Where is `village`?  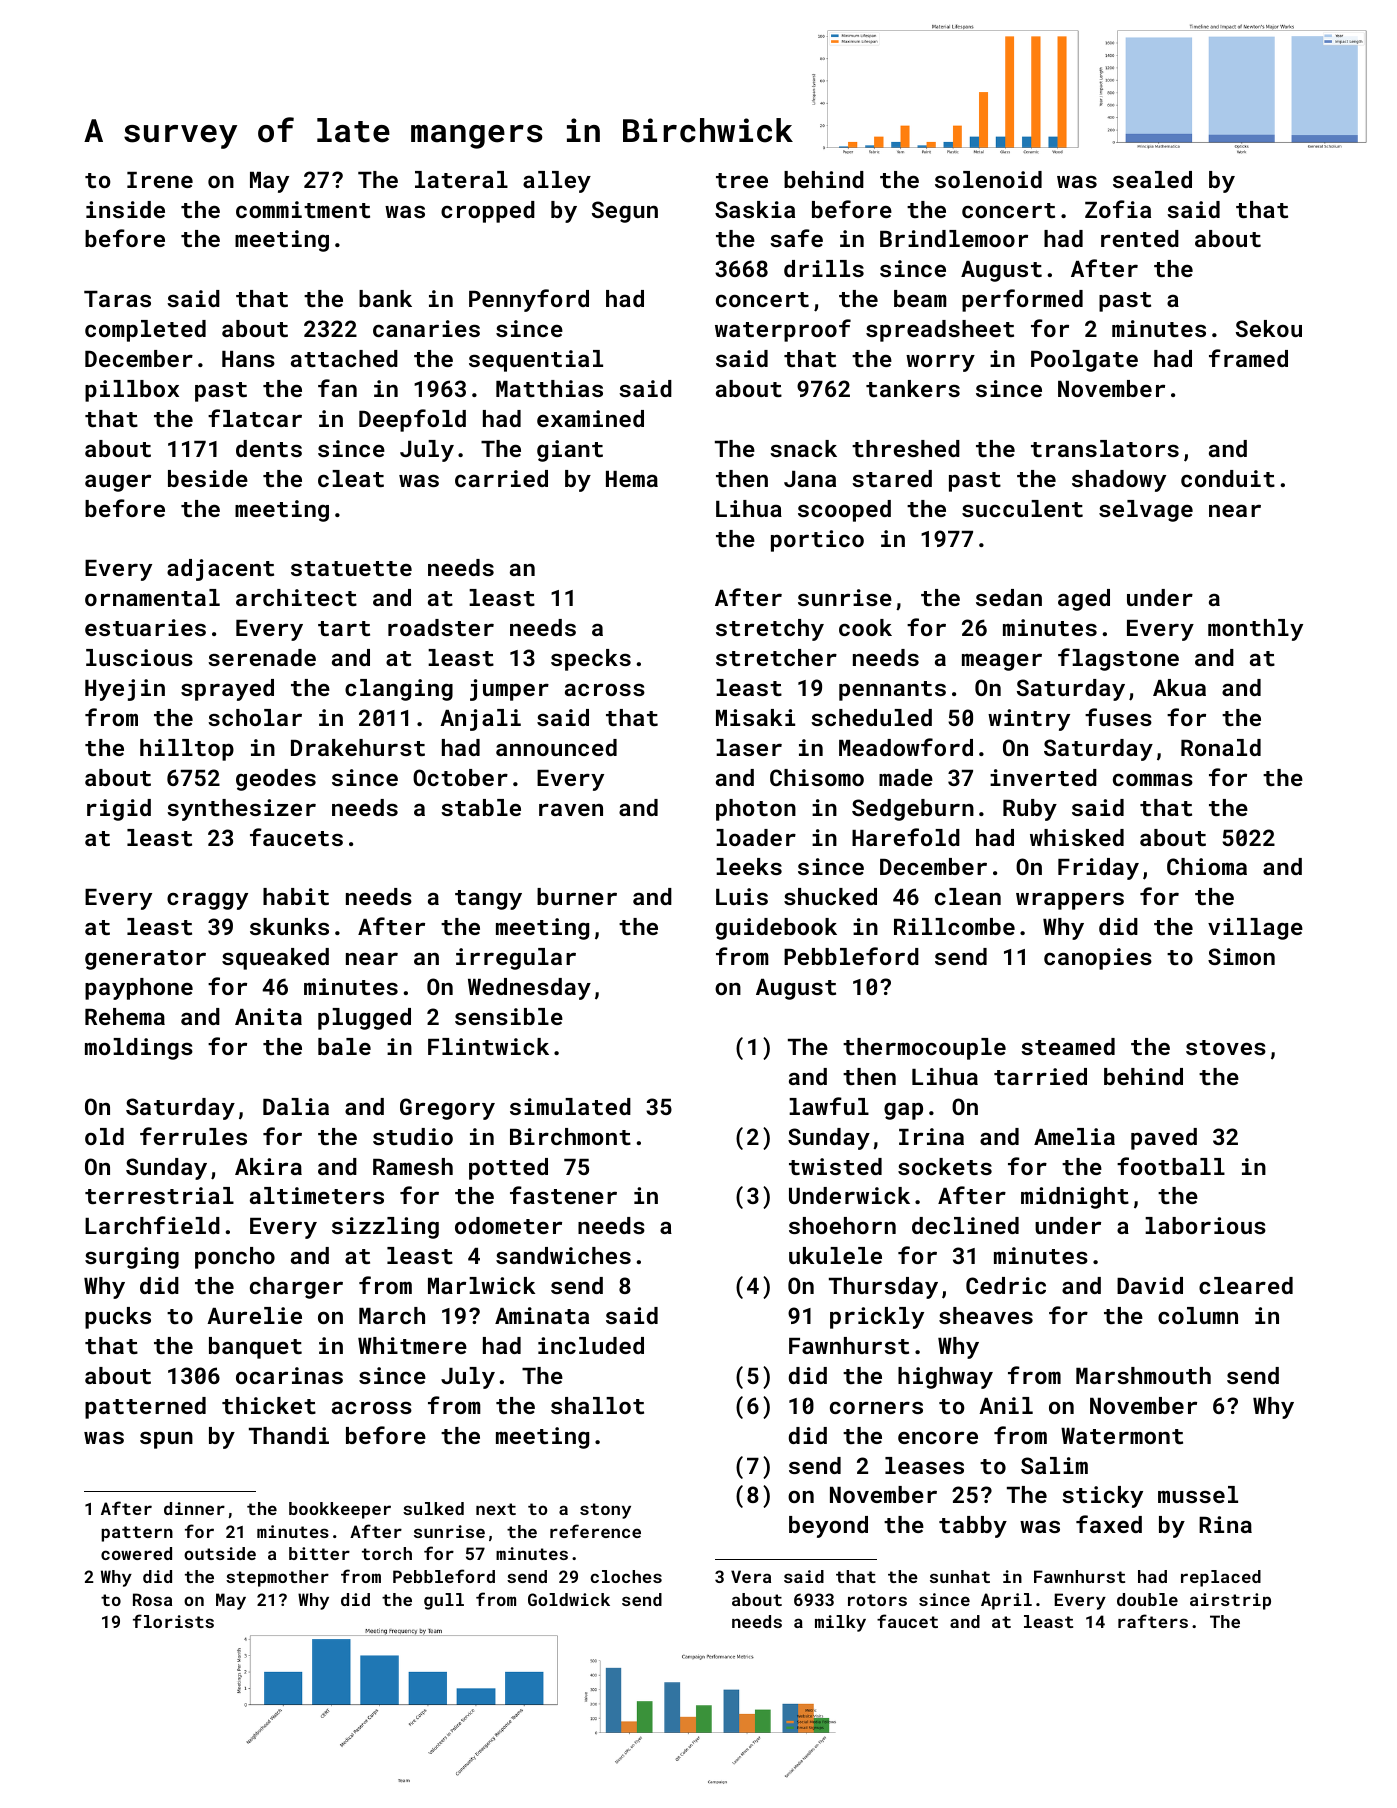 village is located at coordinates (1255, 929).
